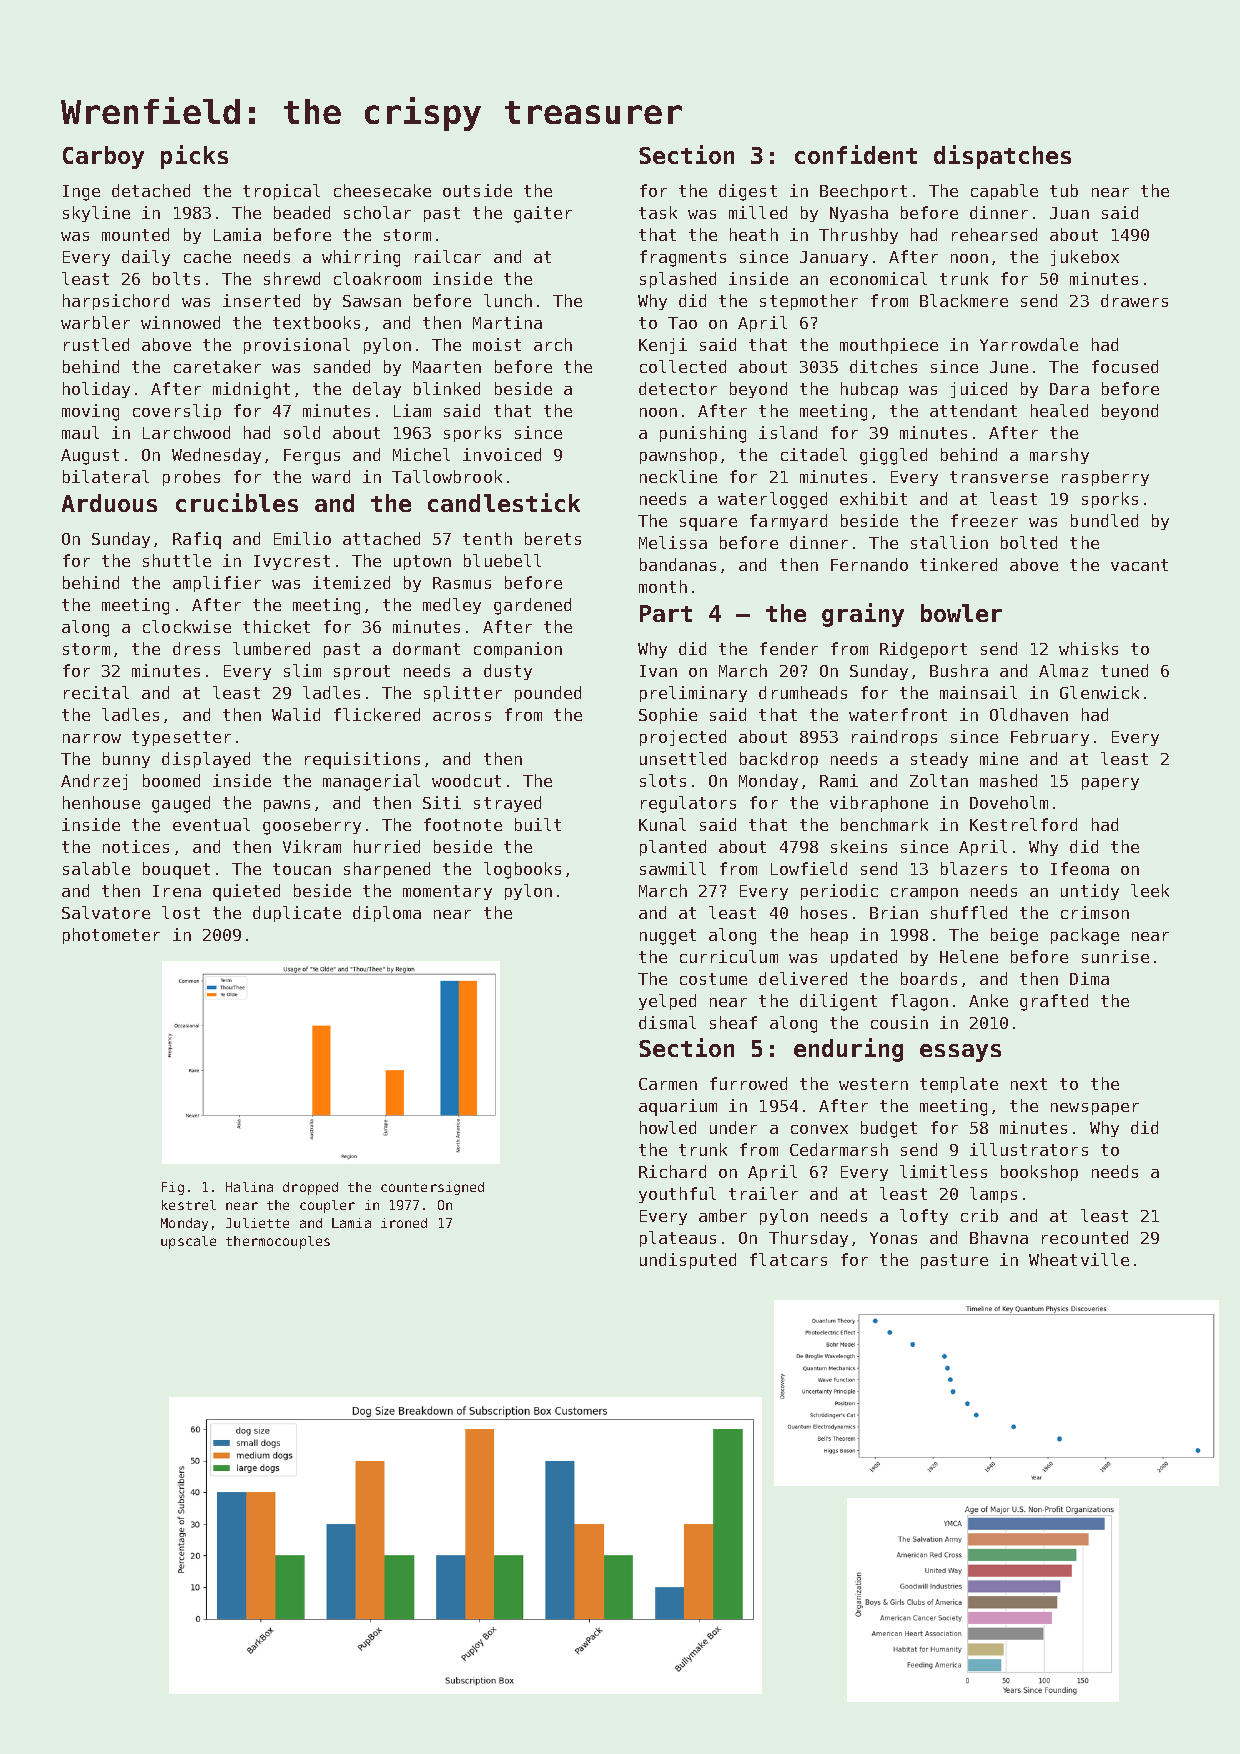 The height and width of the document is (1754, 1240). Describe the element at coordinates (748, 192) in the document. I see `digest` at that location.
